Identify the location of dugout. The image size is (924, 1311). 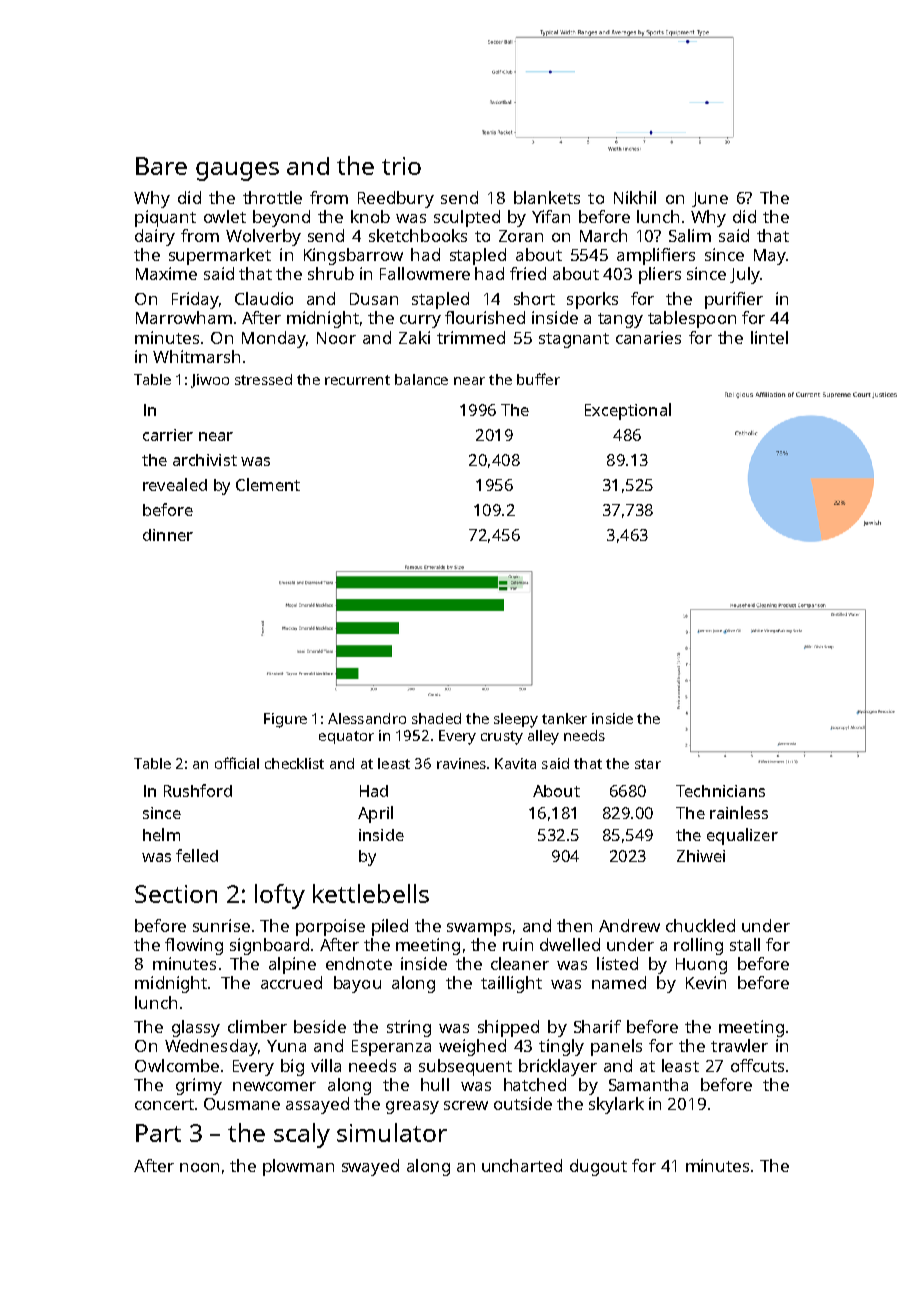
(598, 1167).
